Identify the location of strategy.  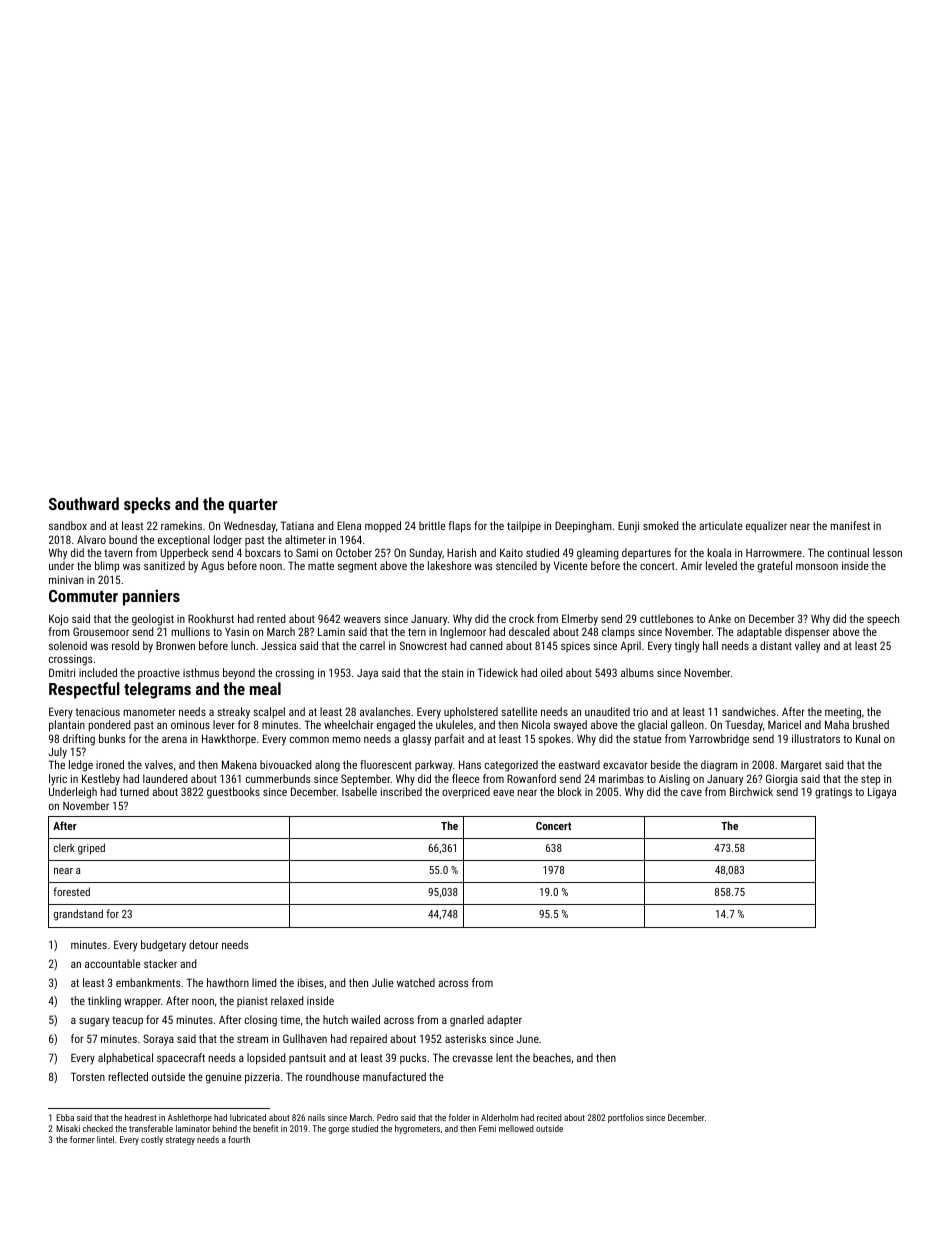
(180, 1141).
